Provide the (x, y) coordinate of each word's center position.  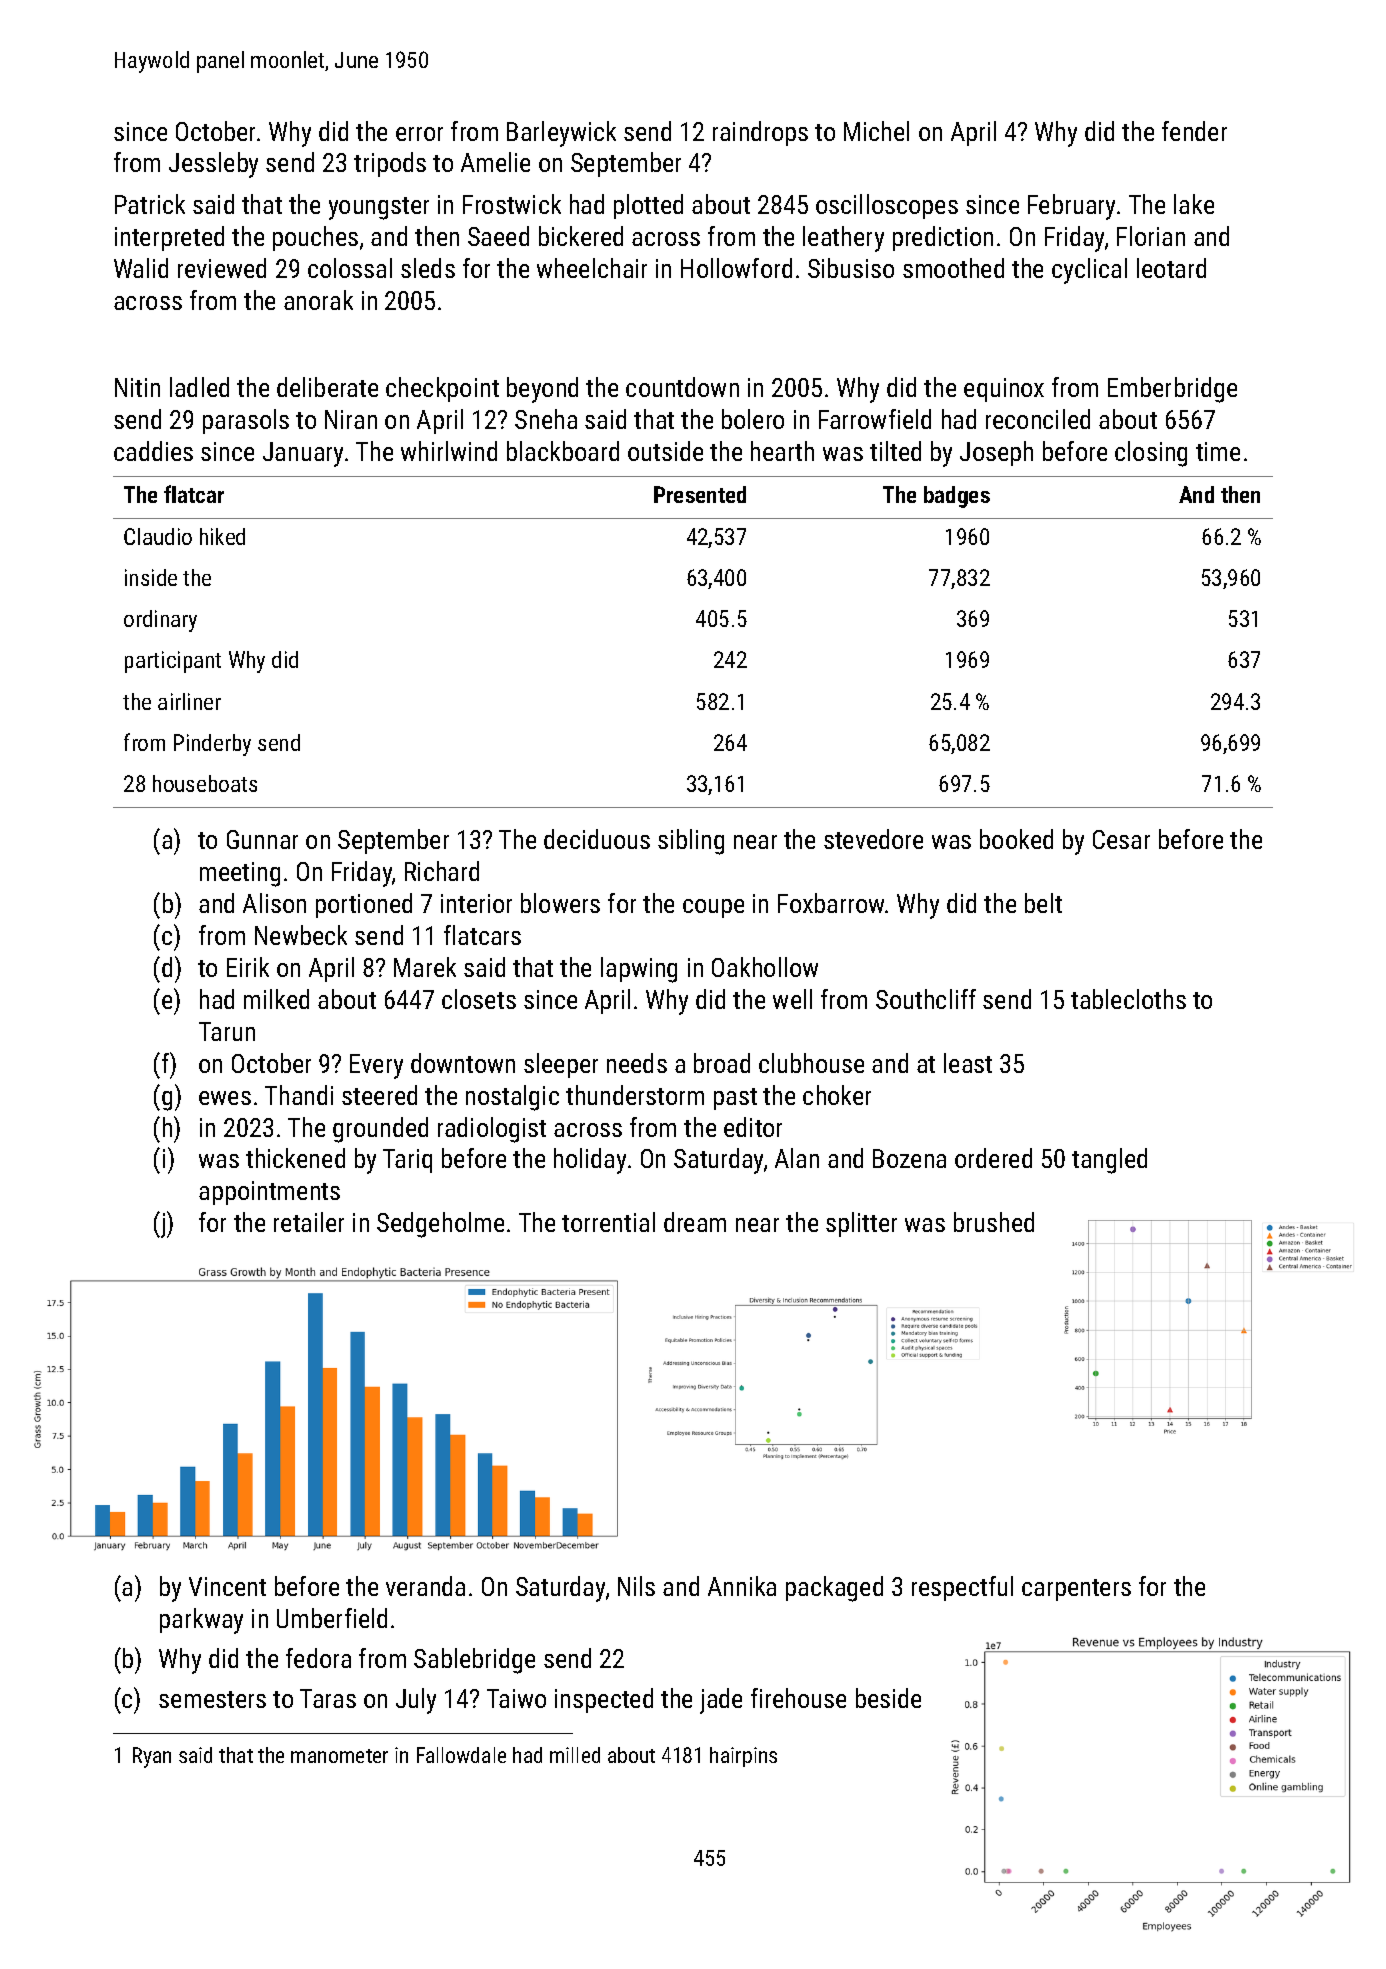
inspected (604, 1700)
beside (888, 1698)
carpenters (1076, 1590)
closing (1151, 454)
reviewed (222, 268)
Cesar (1121, 839)
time (1218, 451)
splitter (861, 1224)
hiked (222, 536)
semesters (212, 1699)
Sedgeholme (440, 1225)
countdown (682, 387)
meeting (240, 874)
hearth (782, 451)
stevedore (873, 839)
